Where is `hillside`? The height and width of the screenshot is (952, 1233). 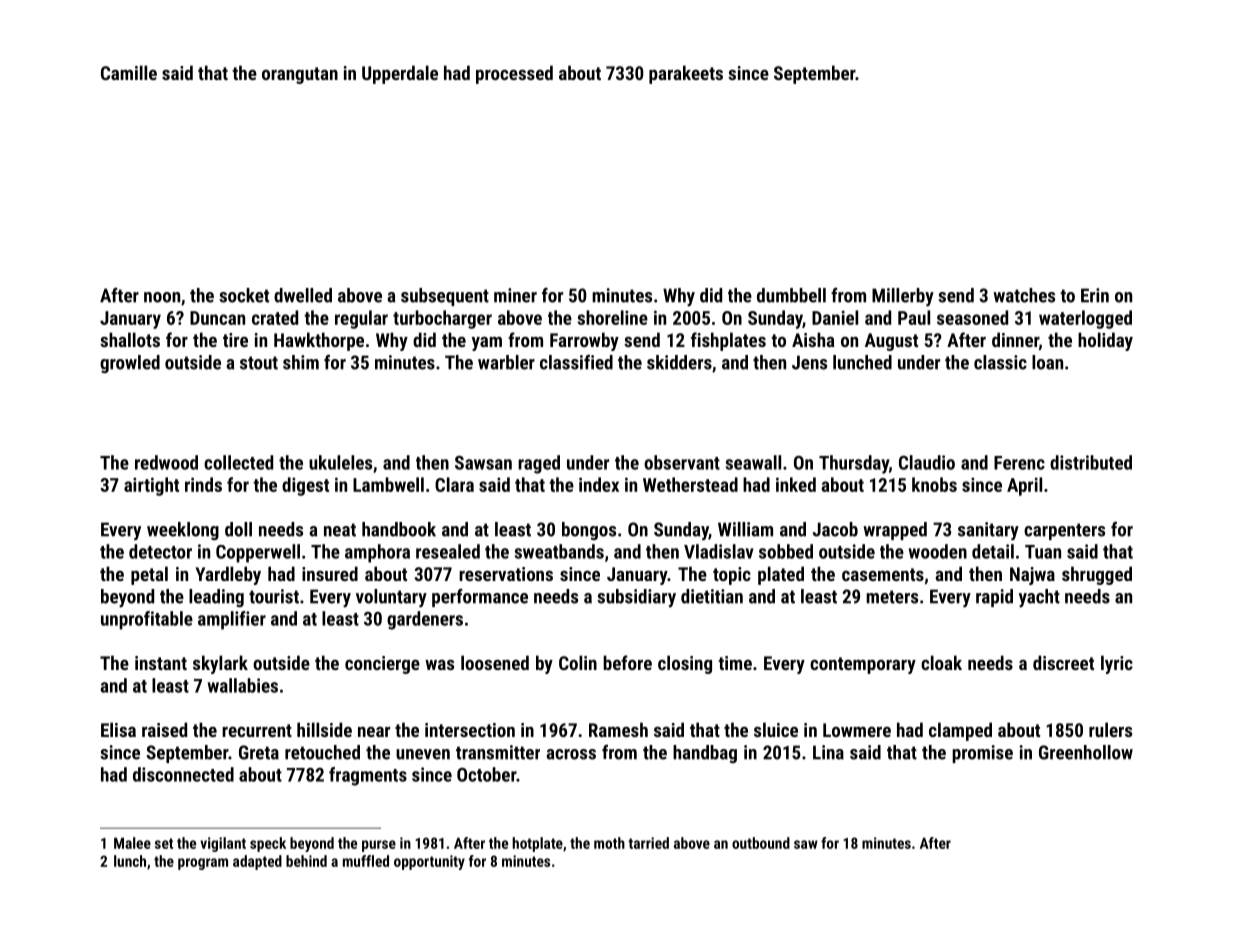
hillside is located at coordinates (324, 729).
